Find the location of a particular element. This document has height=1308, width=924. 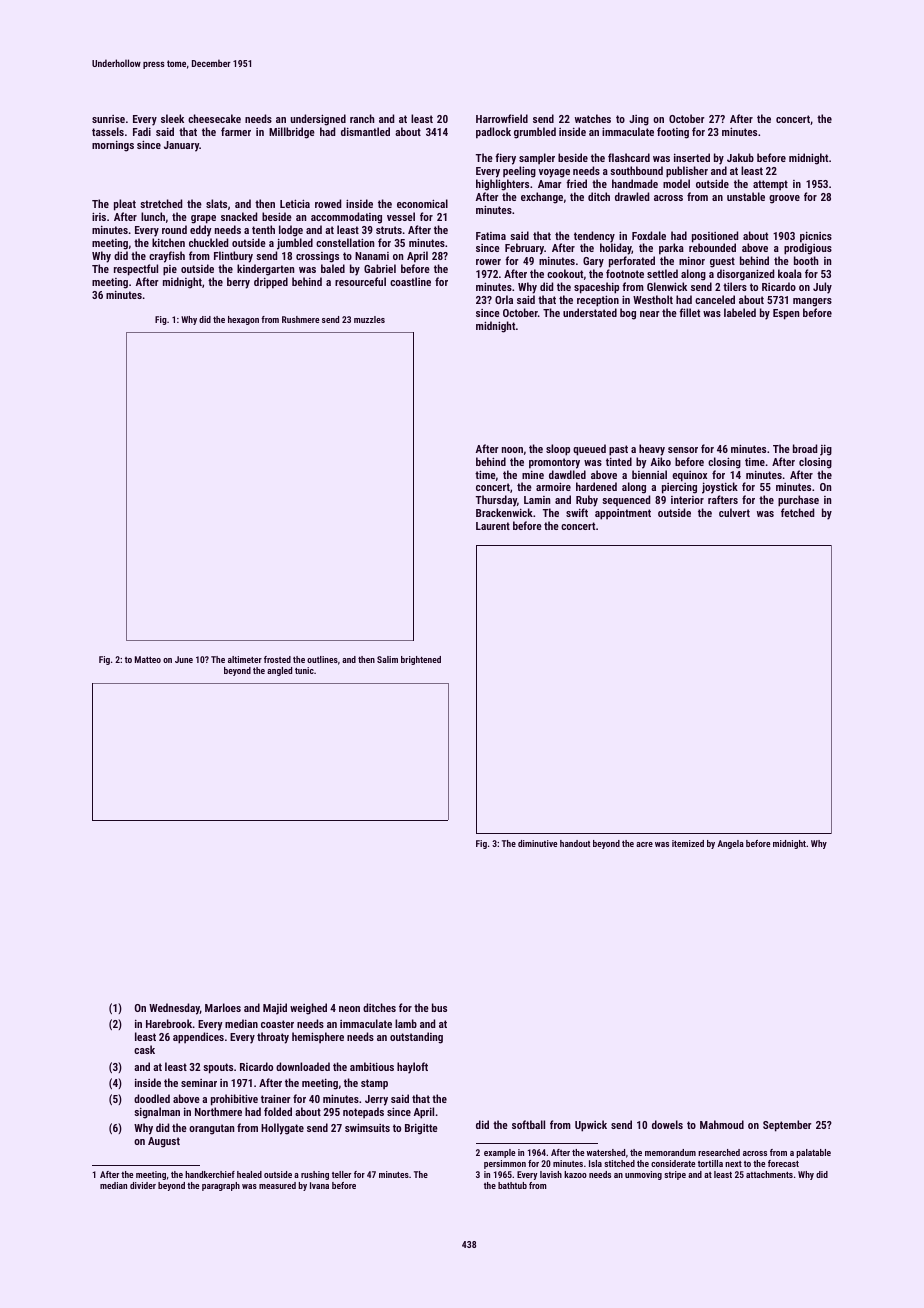

footing is located at coordinates (673, 133).
